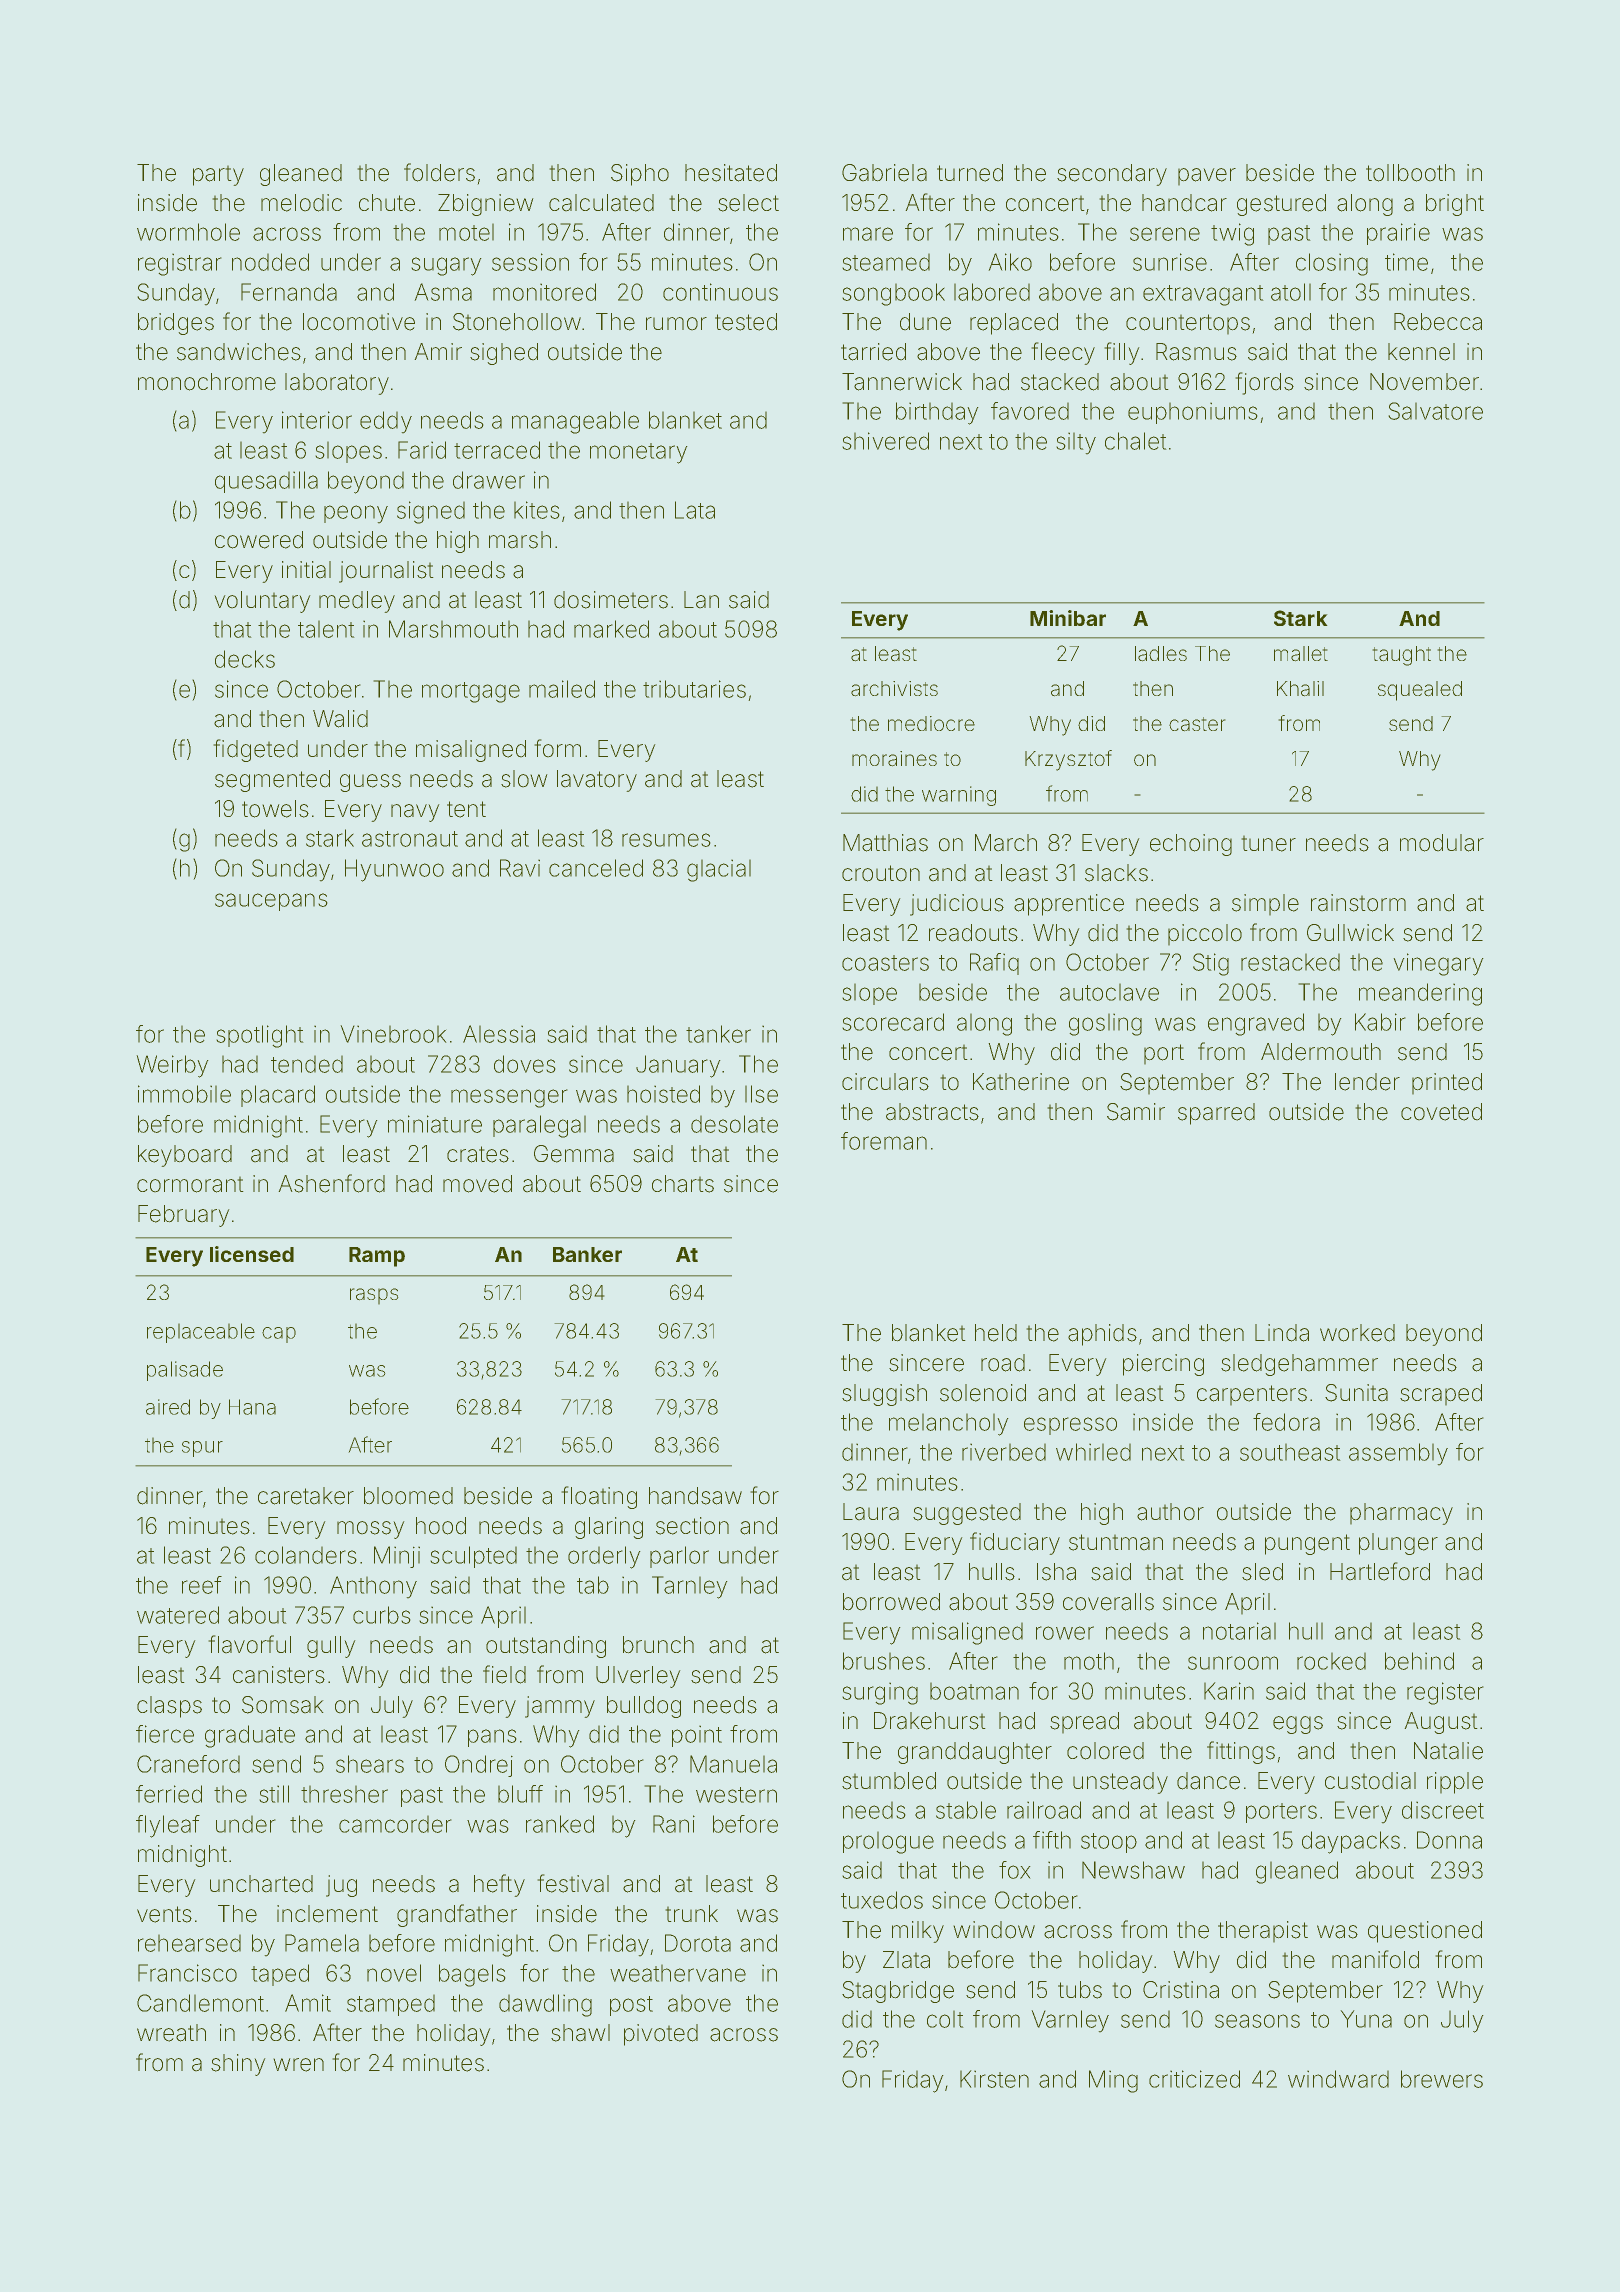 This screenshot has height=2292, width=1620. I want to click on riverbed, so click(1004, 1452).
